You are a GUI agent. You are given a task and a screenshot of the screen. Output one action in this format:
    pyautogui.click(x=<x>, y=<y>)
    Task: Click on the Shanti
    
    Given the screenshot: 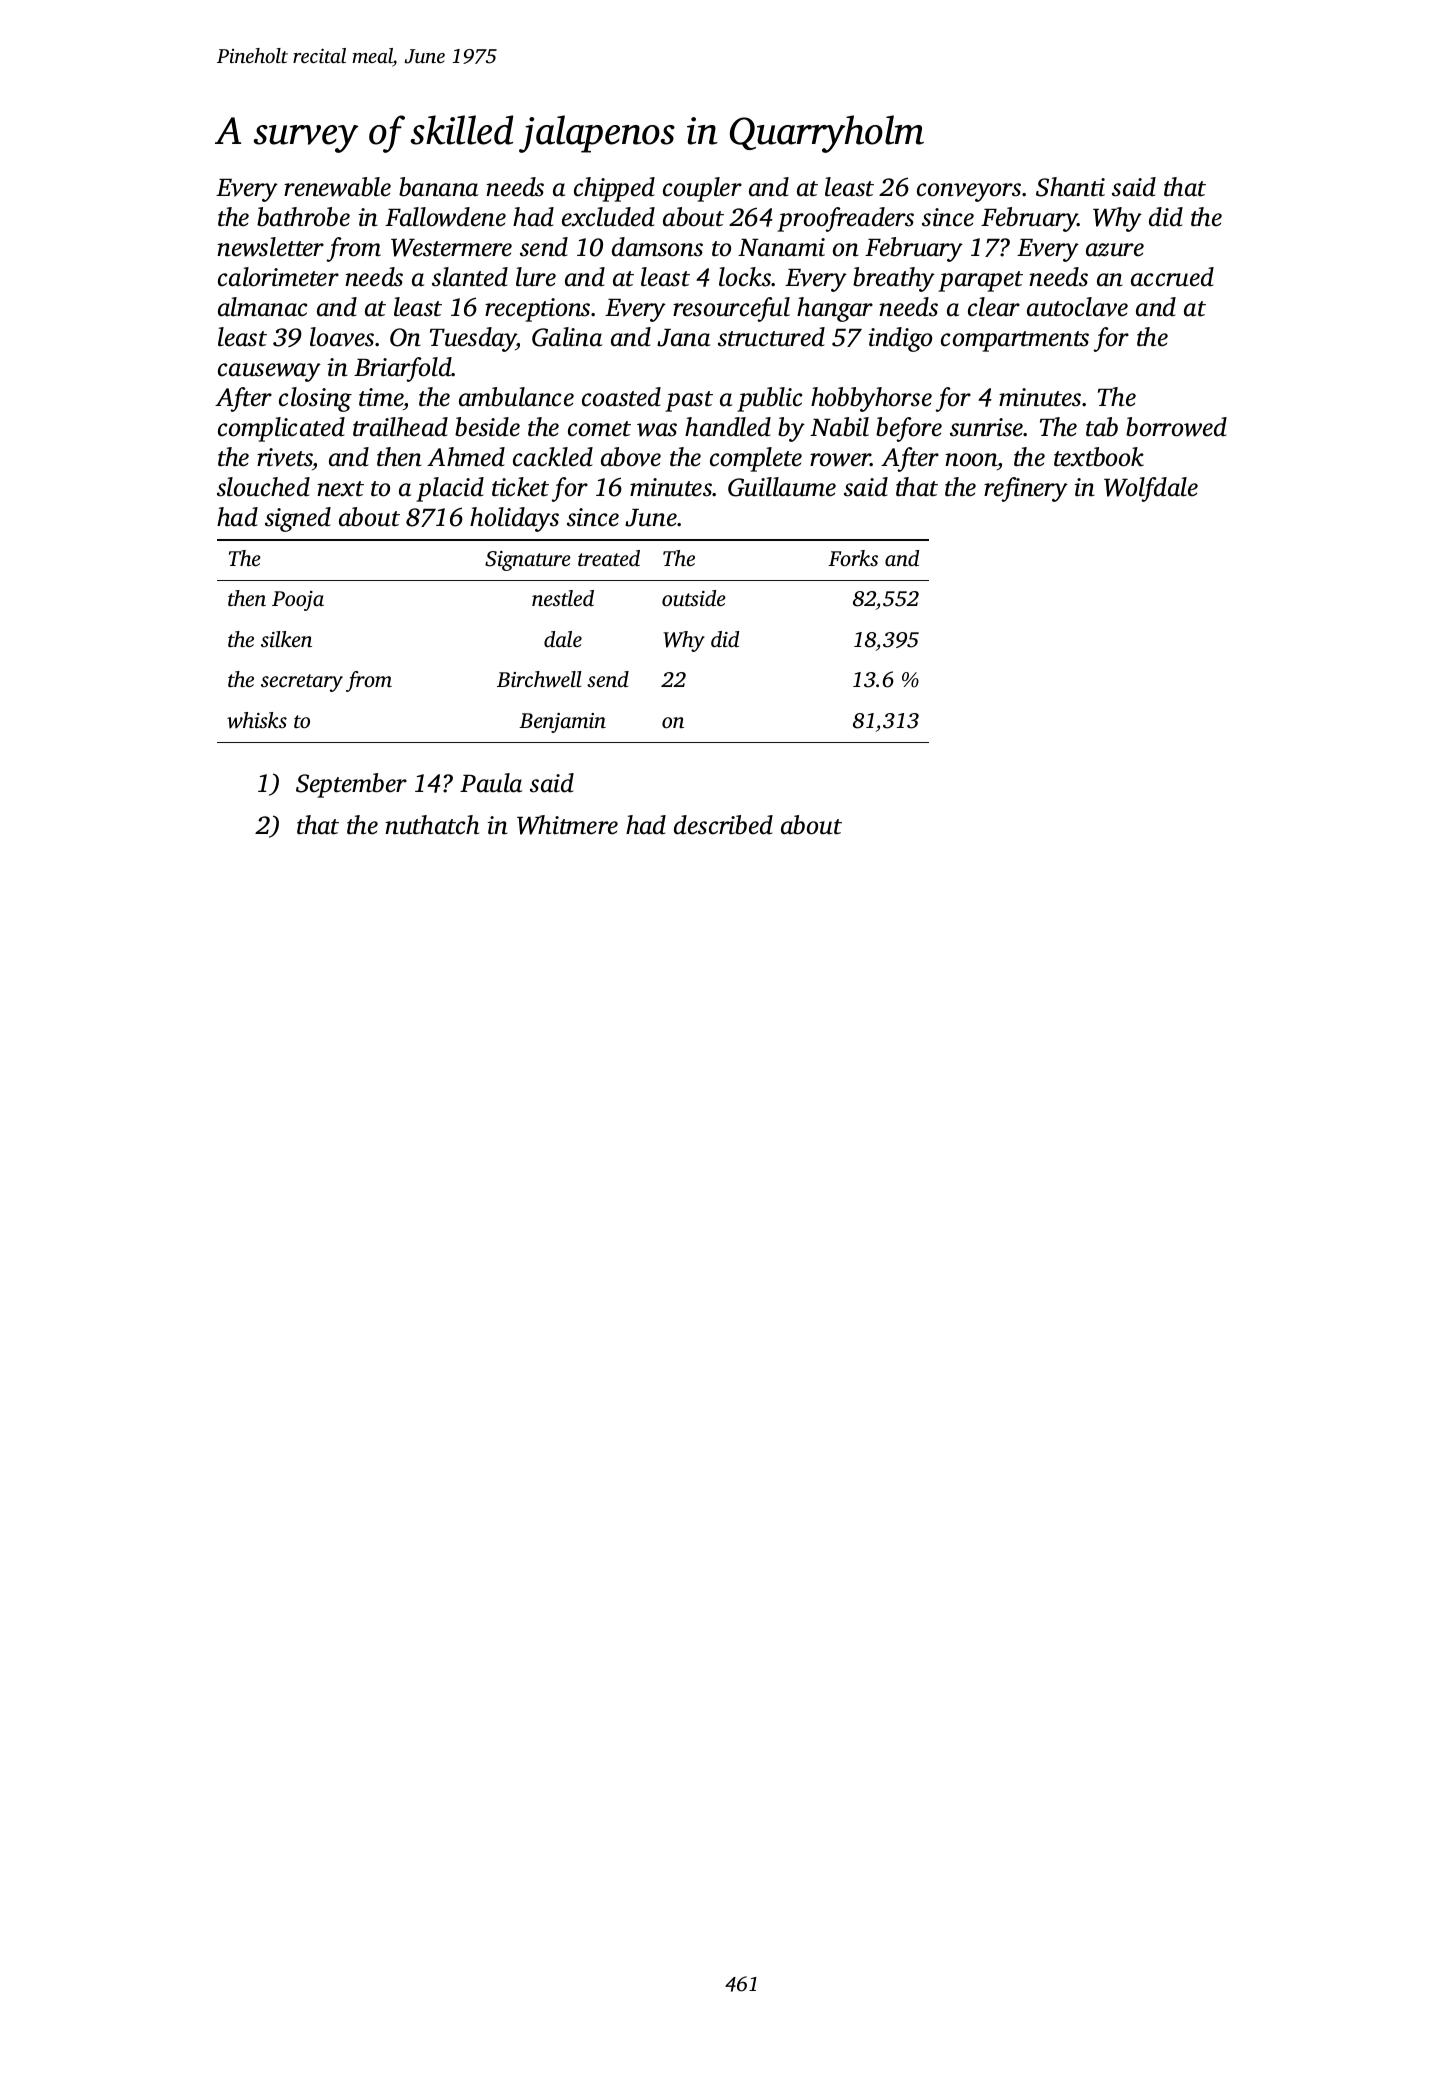 What is the action you would take?
    pyautogui.click(x=1070, y=187)
